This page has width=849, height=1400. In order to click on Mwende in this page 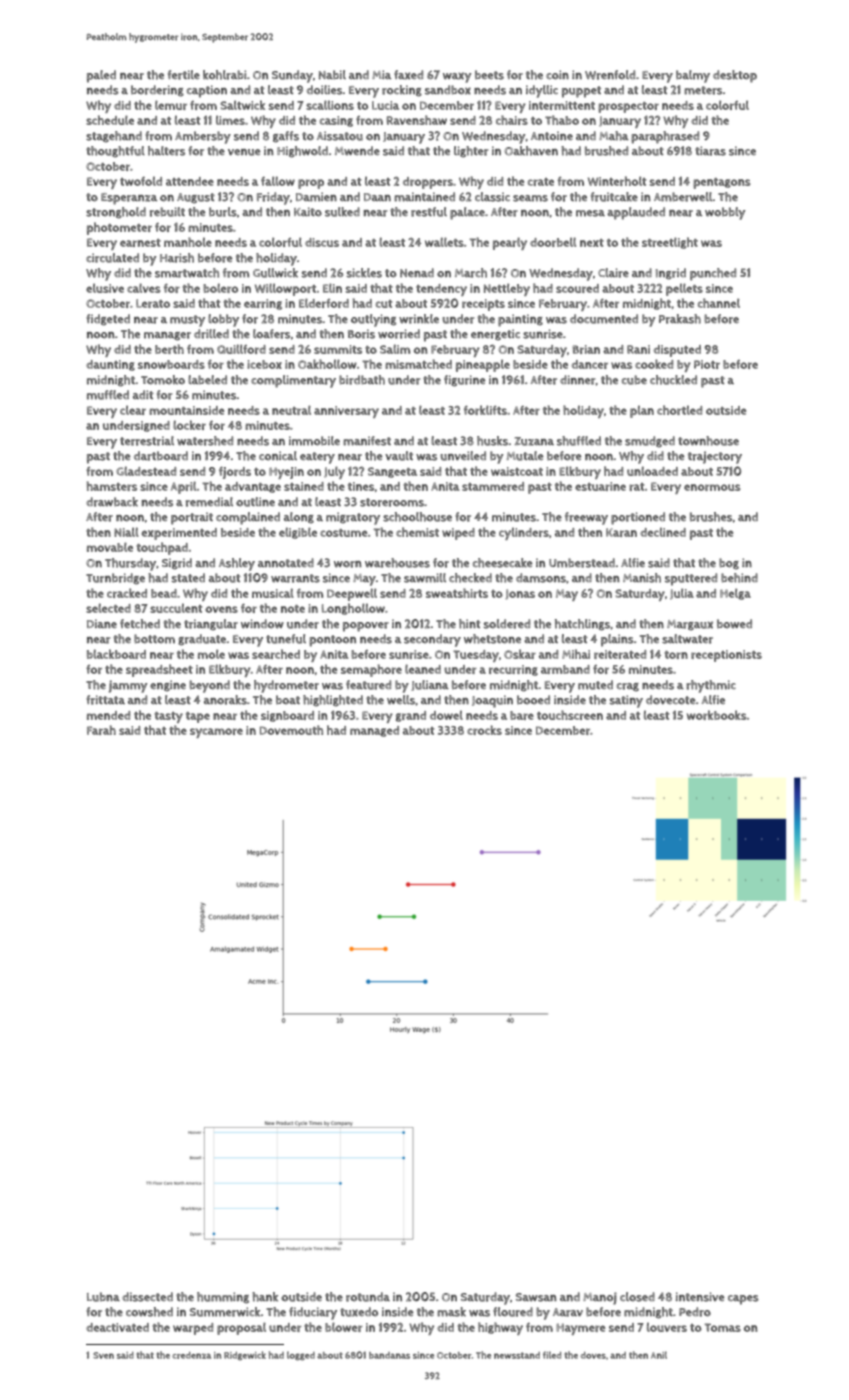, I will do `click(357, 151)`.
